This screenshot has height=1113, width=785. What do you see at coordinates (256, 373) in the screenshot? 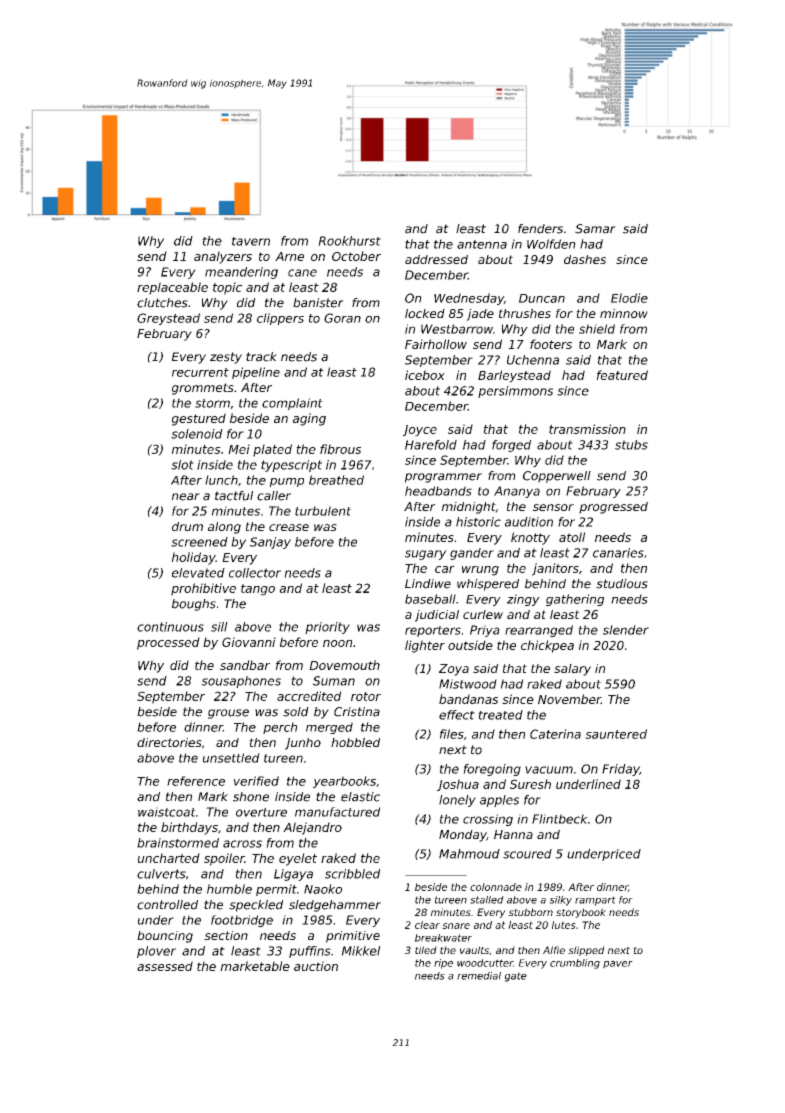
I see `pipeline` at bounding box center [256, 373].
